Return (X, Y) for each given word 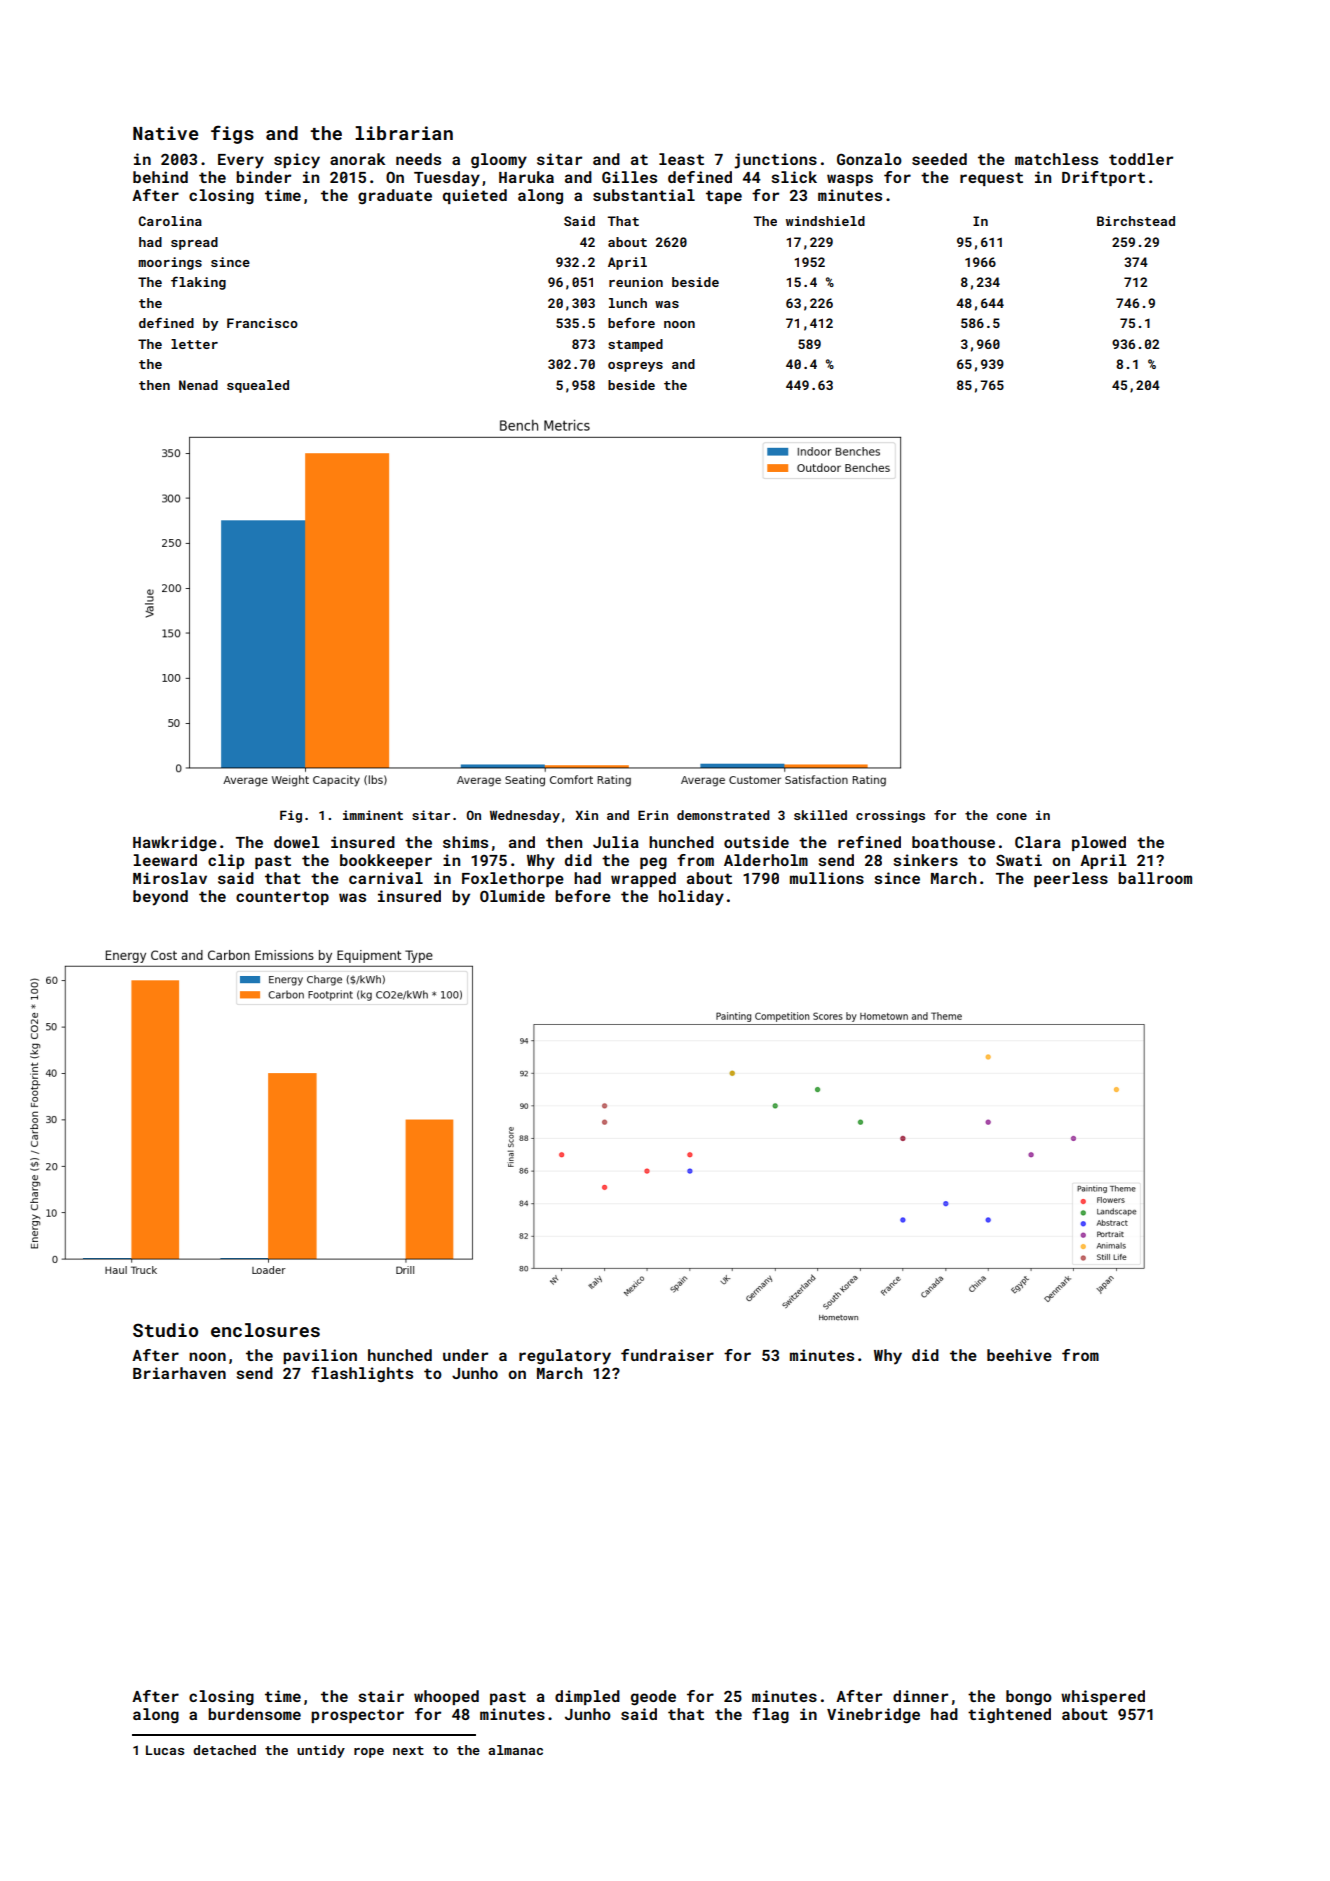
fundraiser (667, 1355)
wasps (850, 180)
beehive (1019, 1355)
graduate (395, 196)
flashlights (362, 1374)
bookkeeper (386, 861)
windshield (825, 221)
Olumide (512, 896)
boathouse (953, 842)
